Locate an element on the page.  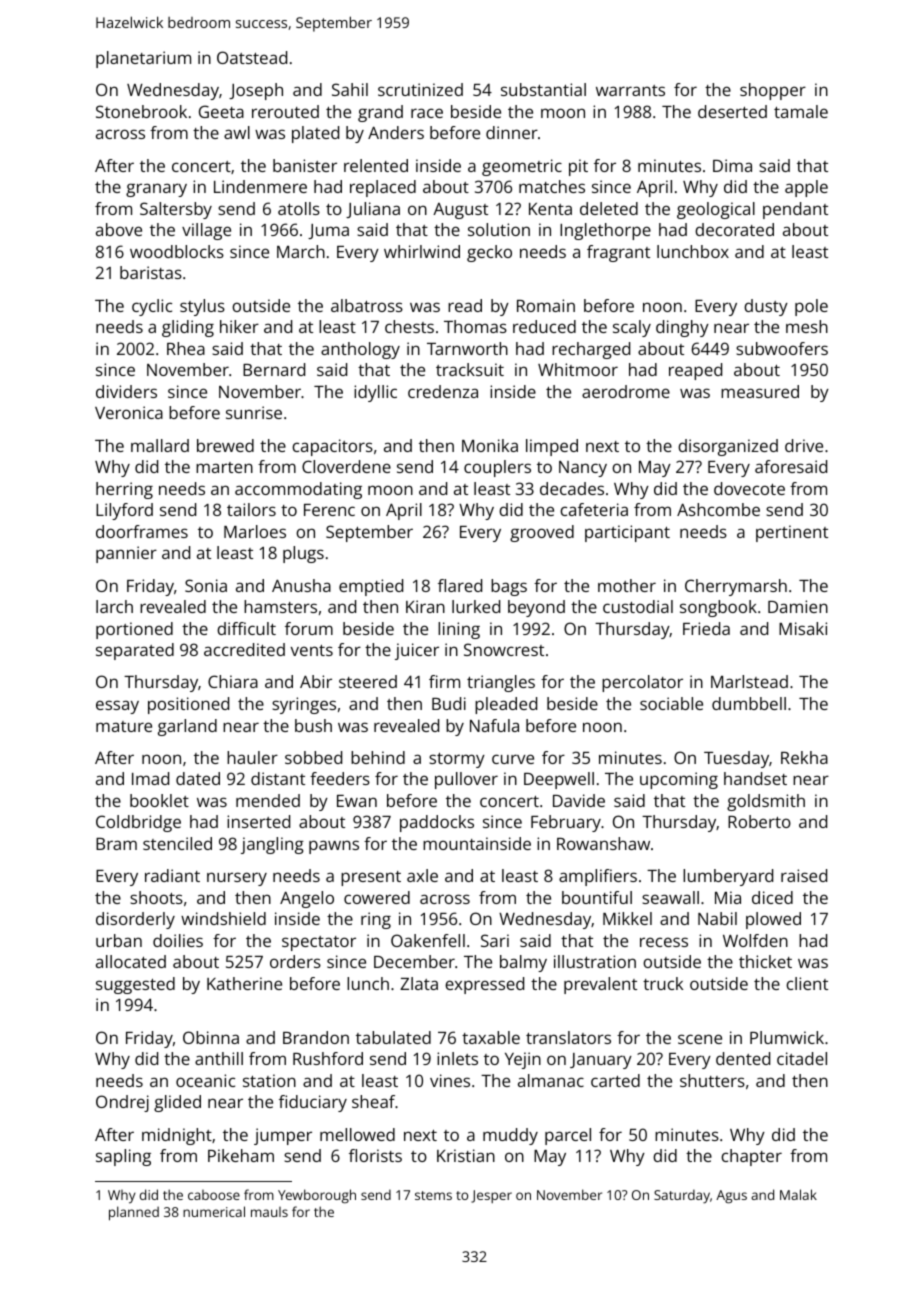
Oatstead is located at coordinates (252, 57).
